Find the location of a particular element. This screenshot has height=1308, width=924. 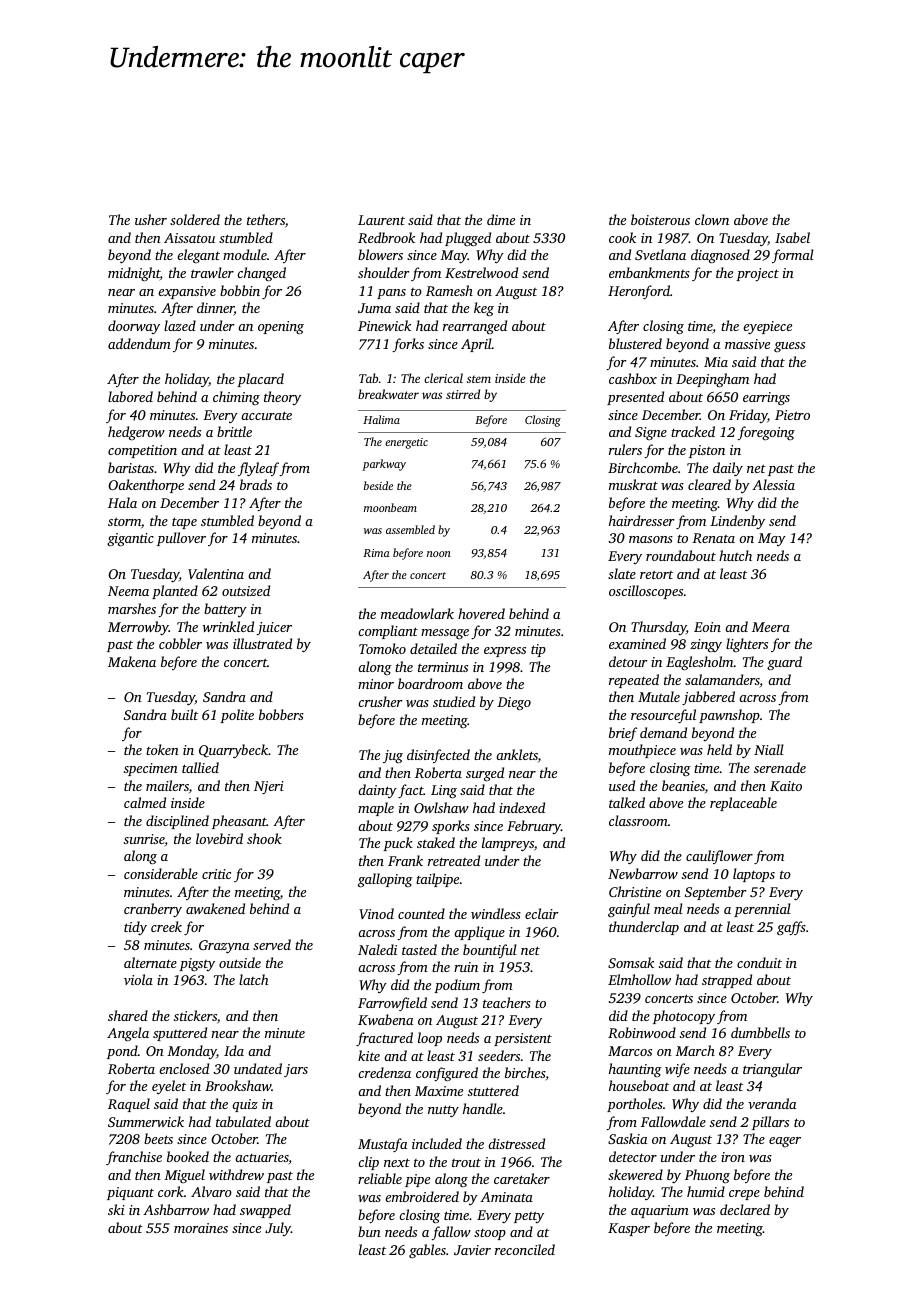

Svetlana is located at coordinates (660, 254).
